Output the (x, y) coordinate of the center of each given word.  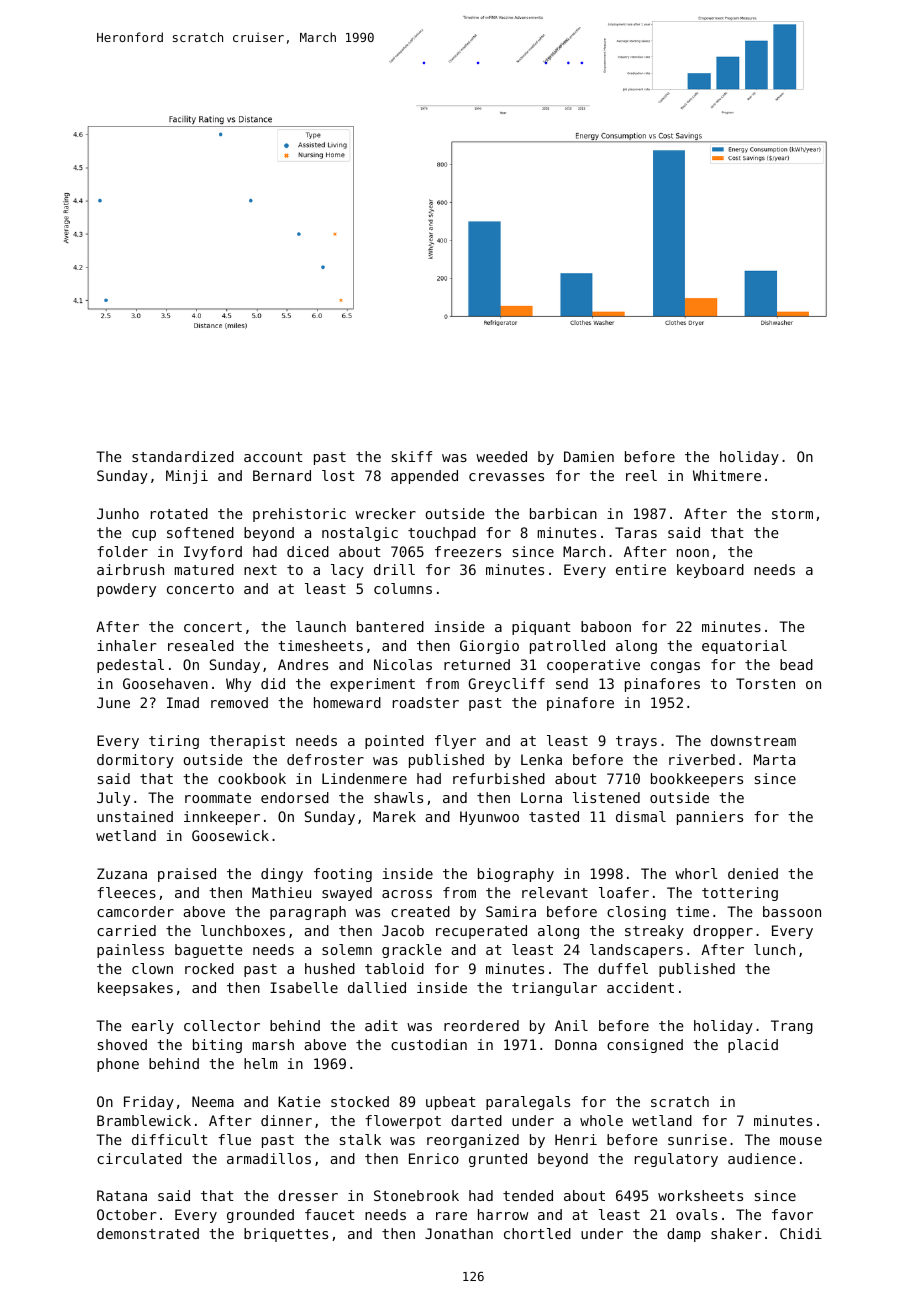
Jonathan (459, 1233)
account (273, 457)
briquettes (286, 1235)
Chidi (801, 1233)
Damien (589, 456)
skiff (412, 456)
